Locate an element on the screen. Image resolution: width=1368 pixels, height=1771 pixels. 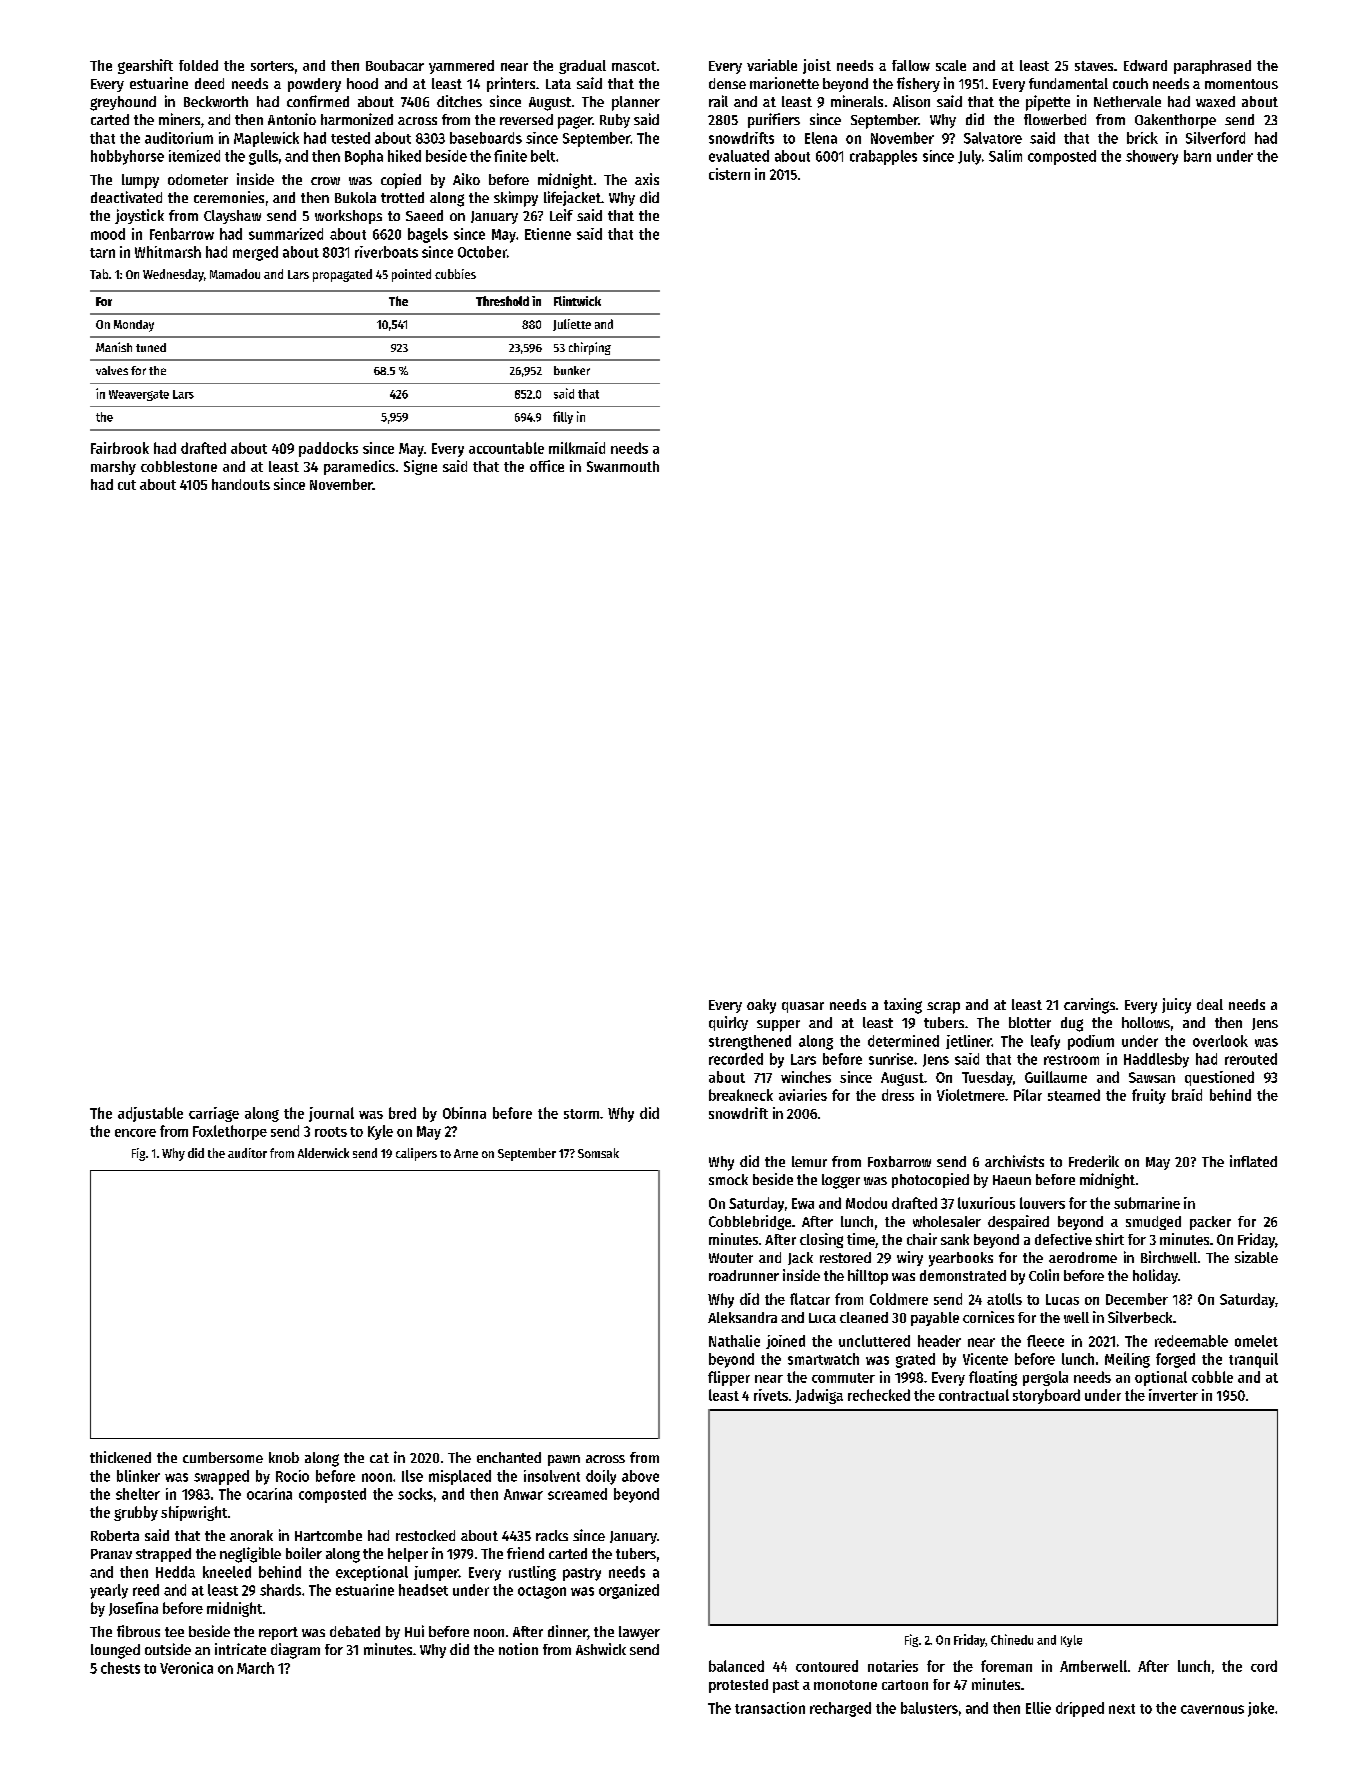
transaction is located at coordinates (770, 1708).
